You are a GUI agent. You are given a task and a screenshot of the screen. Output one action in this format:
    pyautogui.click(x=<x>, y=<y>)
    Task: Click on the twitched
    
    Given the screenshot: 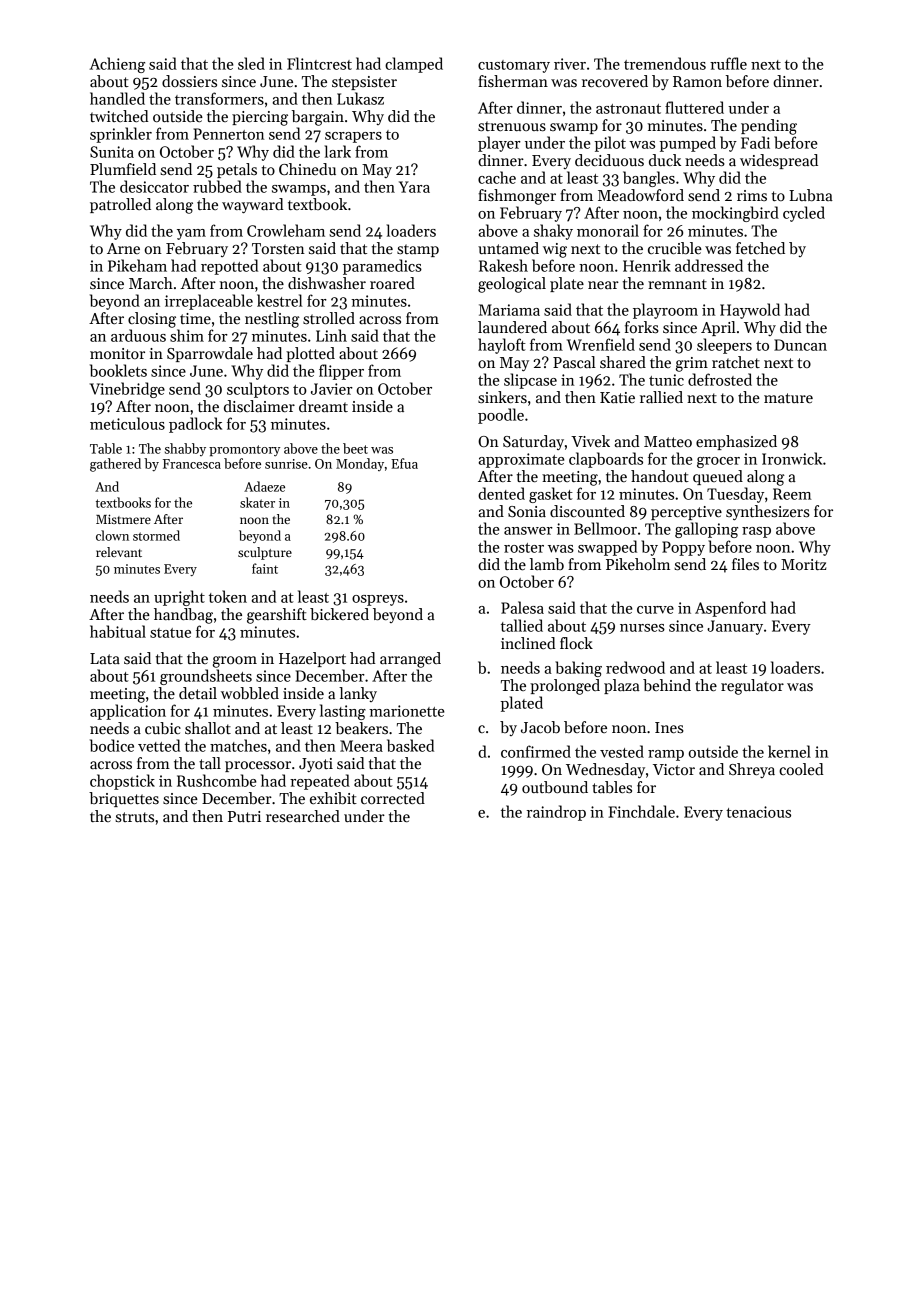 What is the action you would take?
    pyautogui.click(x=119, y=116)
